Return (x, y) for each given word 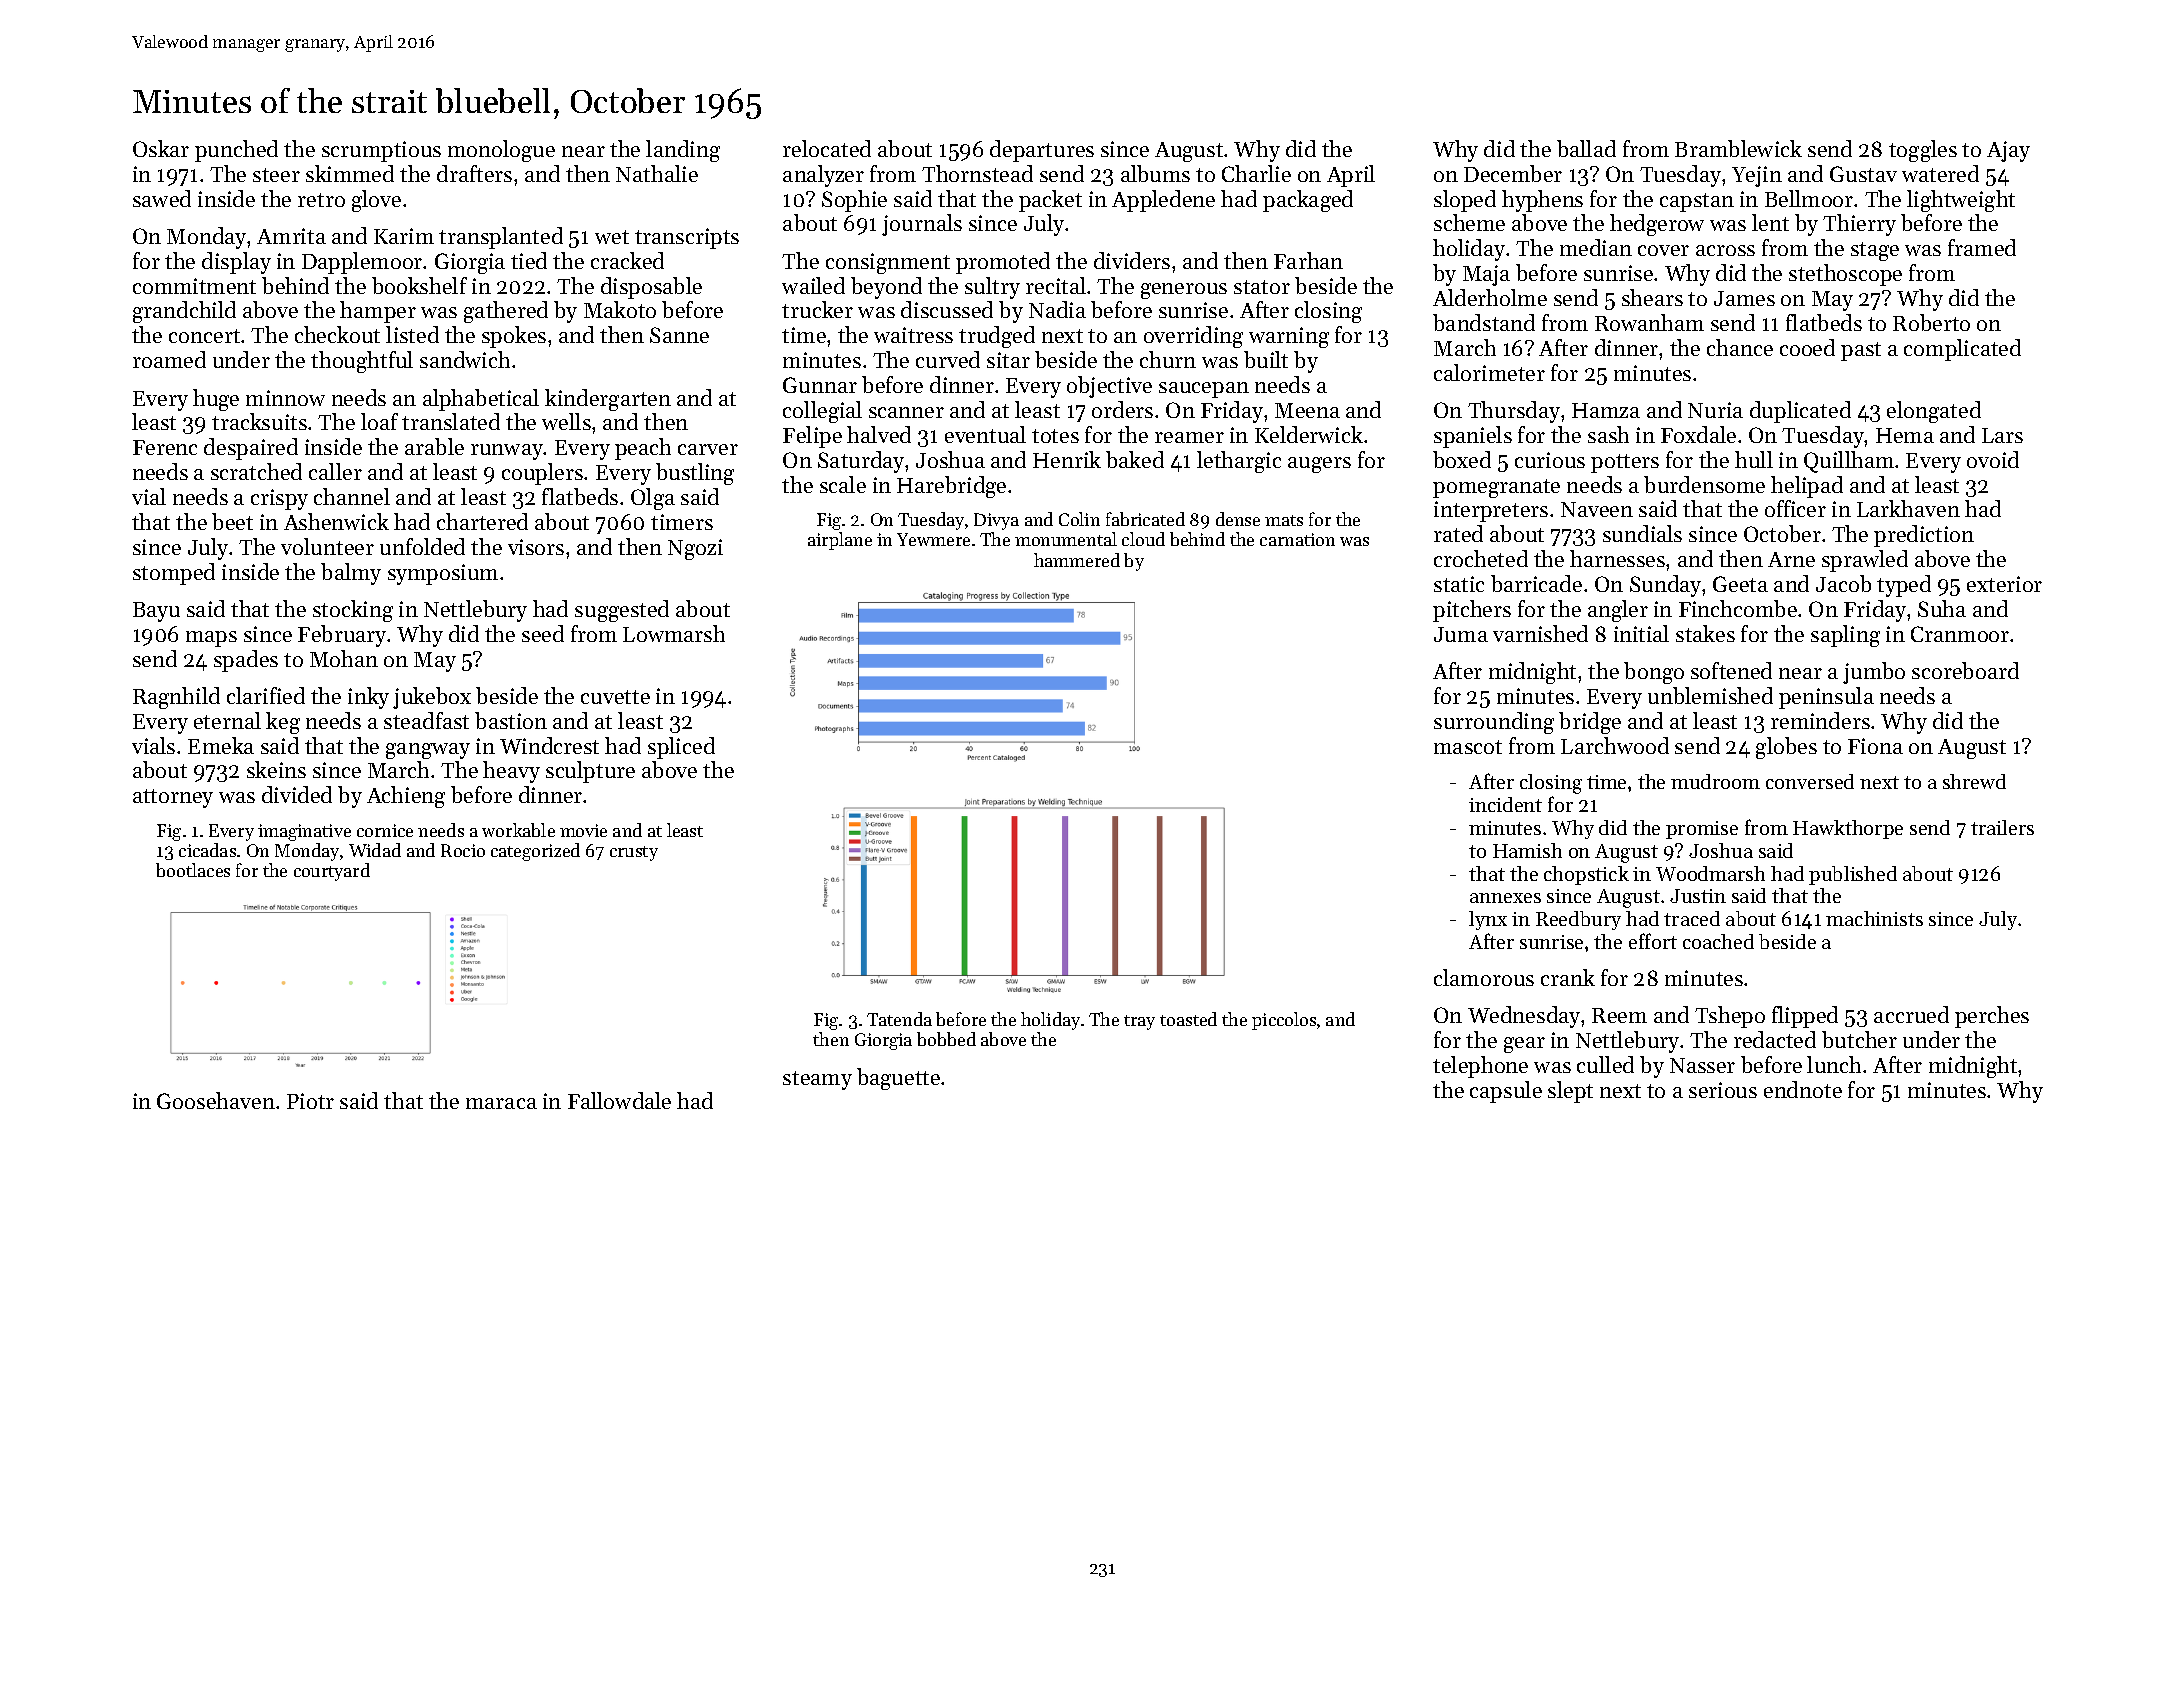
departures (1042, 151)
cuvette (615, 697)
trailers (2002, 827)
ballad (1586, 148)
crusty (634, 853)
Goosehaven (216, 1100)
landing (683, 151)
